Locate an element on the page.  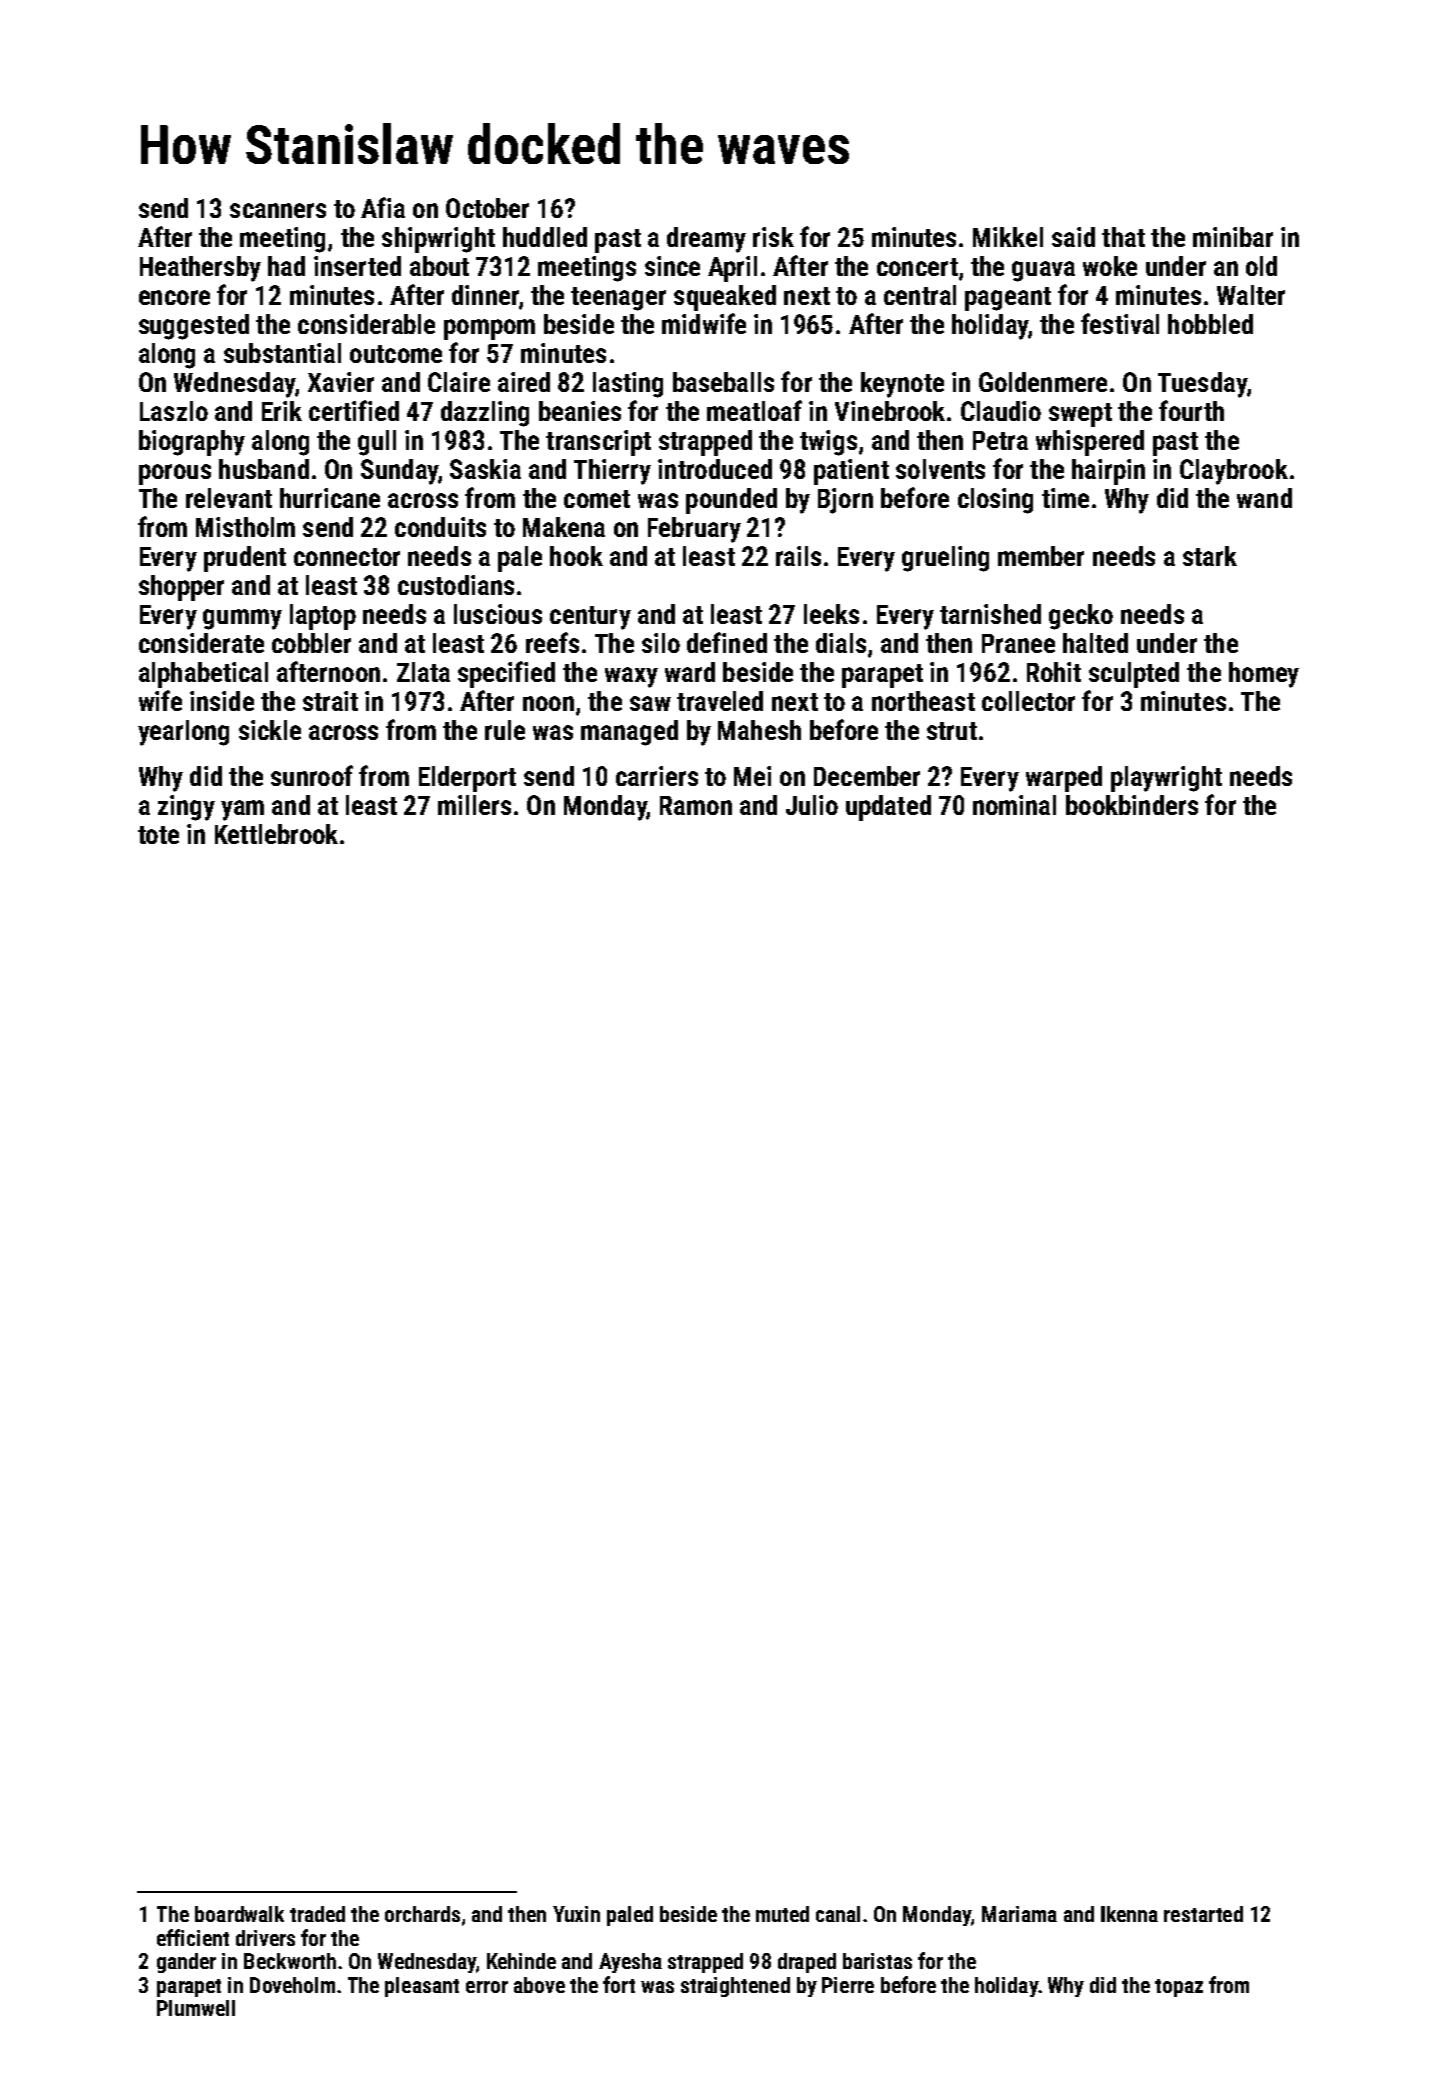
stark is located at coordinates (1210, 556).
